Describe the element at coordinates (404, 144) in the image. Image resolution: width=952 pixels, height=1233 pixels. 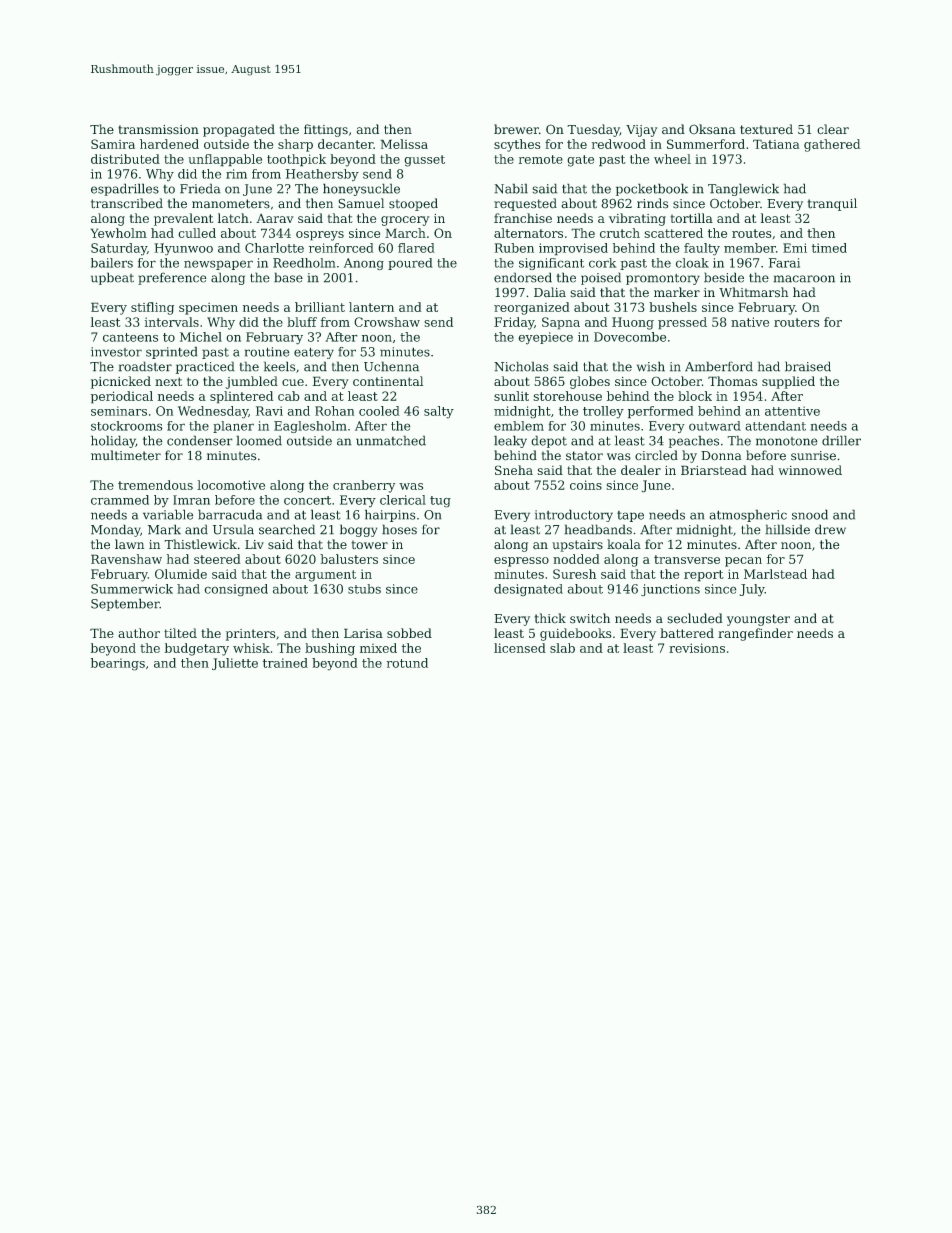
I see `Melissa` at that location.
